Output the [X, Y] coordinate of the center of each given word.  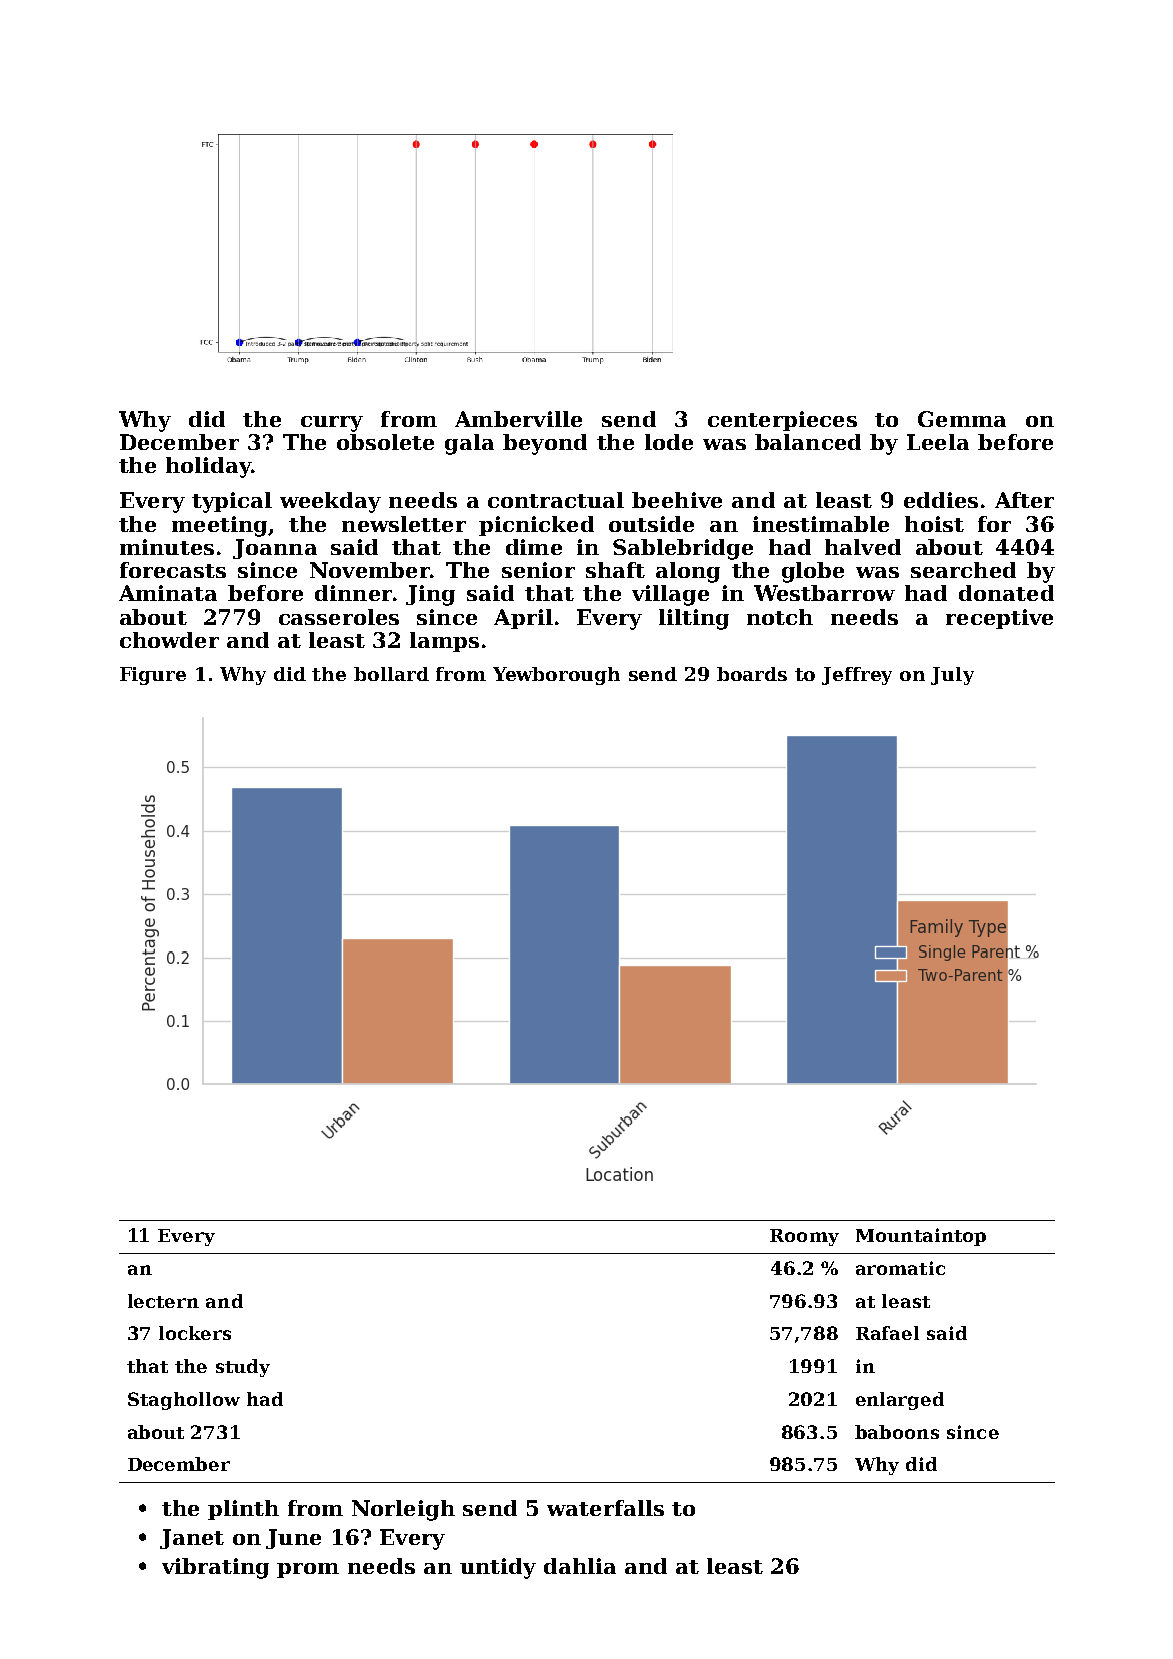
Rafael [887, 1333]
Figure [153, 676]
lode [669, 442]
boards [752, 674]
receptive [999, 619]
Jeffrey [857, 676]
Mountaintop [921, 1237]
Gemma [962, 419]
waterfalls [605, 1508]
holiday [208, 467]
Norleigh [403, 1510]
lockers [195, 1333]
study [243, 1368]
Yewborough [556, 676]
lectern [163, 1301]
